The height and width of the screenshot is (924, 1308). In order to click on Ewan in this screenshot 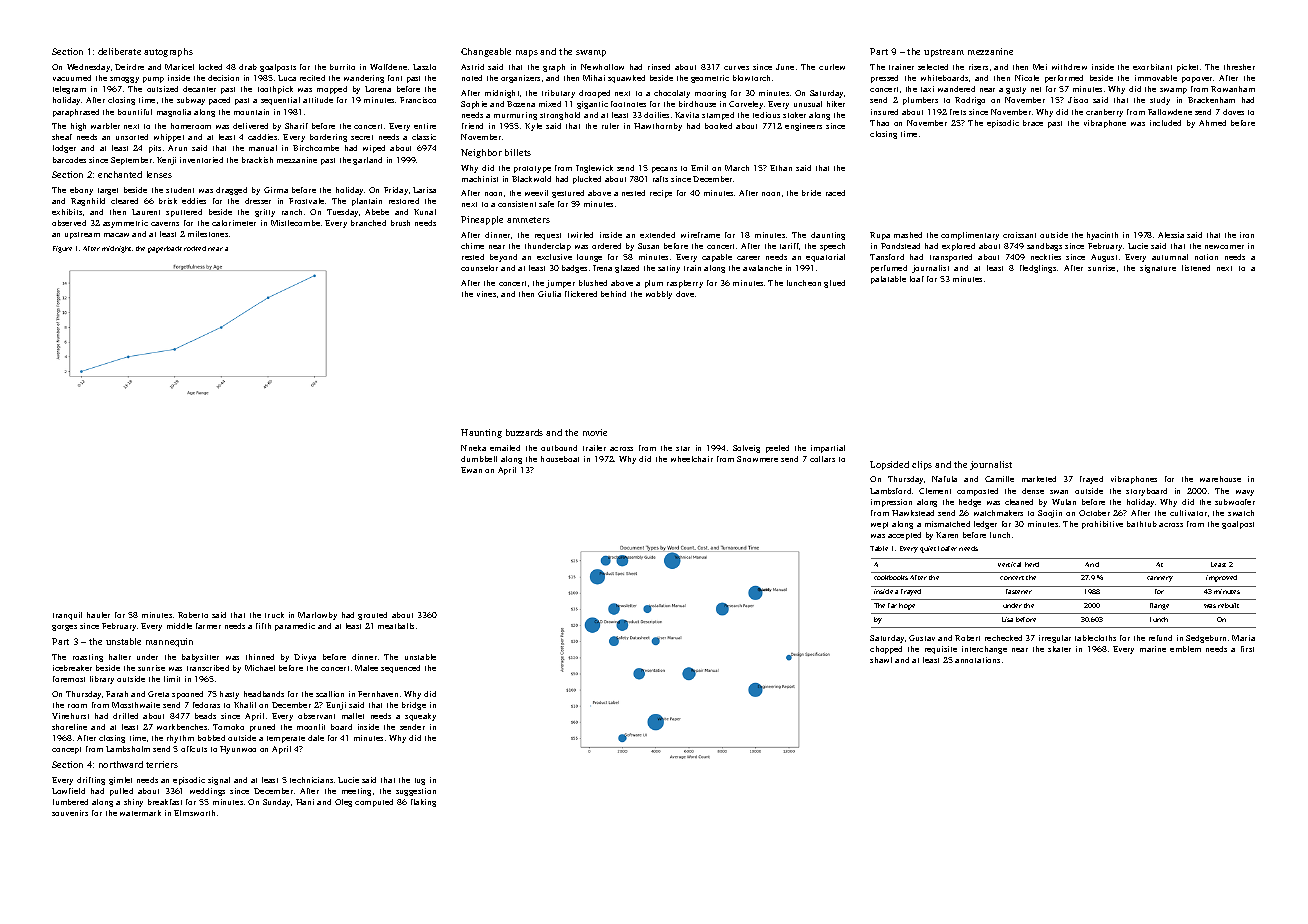, I will do `click(471, 470)`.
